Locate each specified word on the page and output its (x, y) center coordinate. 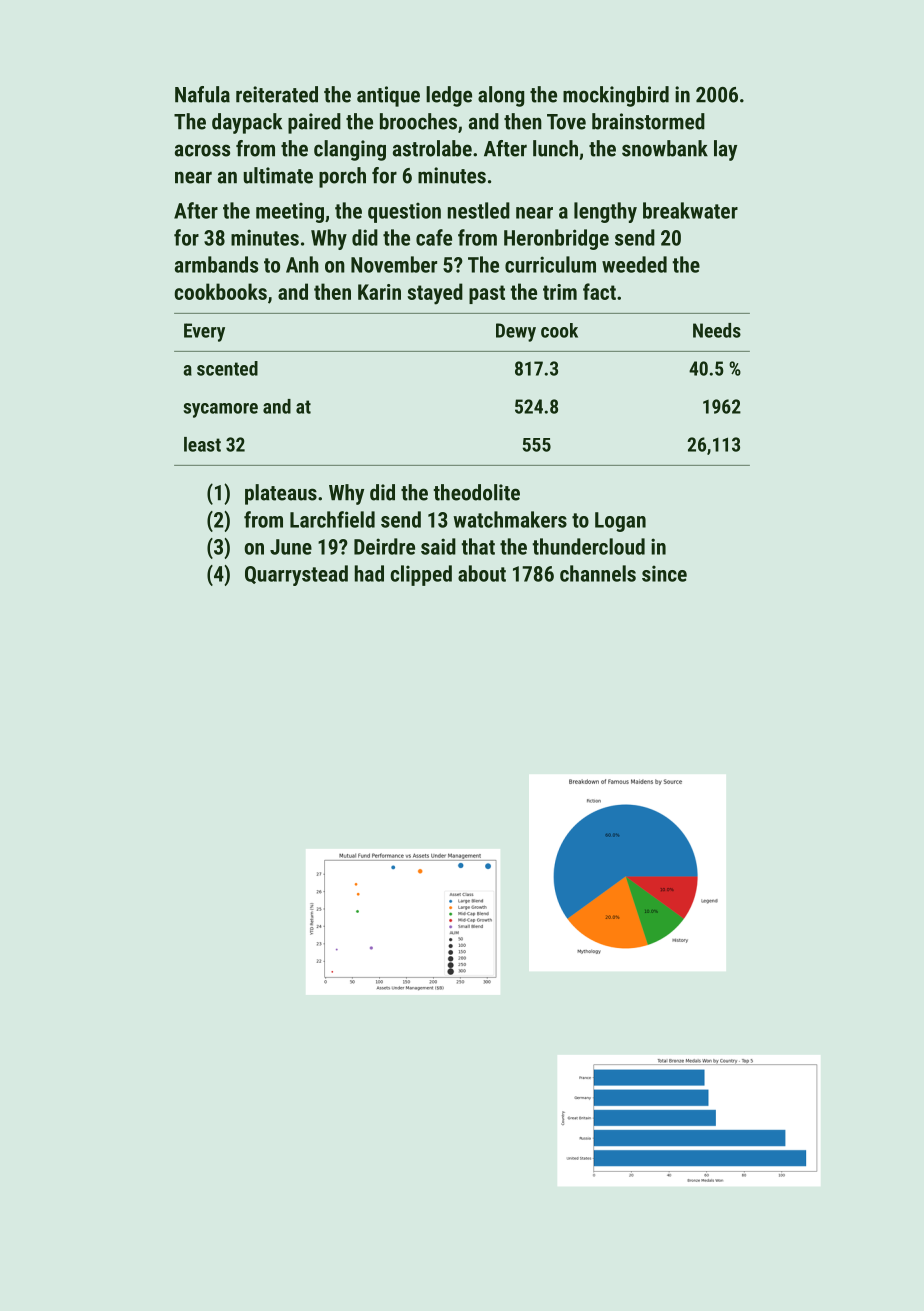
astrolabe (432, 148)
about (482, 573)
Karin (379, 292)
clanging (350, 150)
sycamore (220, 410)
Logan (620, 522)
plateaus (281, 494)
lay (725, 150)
